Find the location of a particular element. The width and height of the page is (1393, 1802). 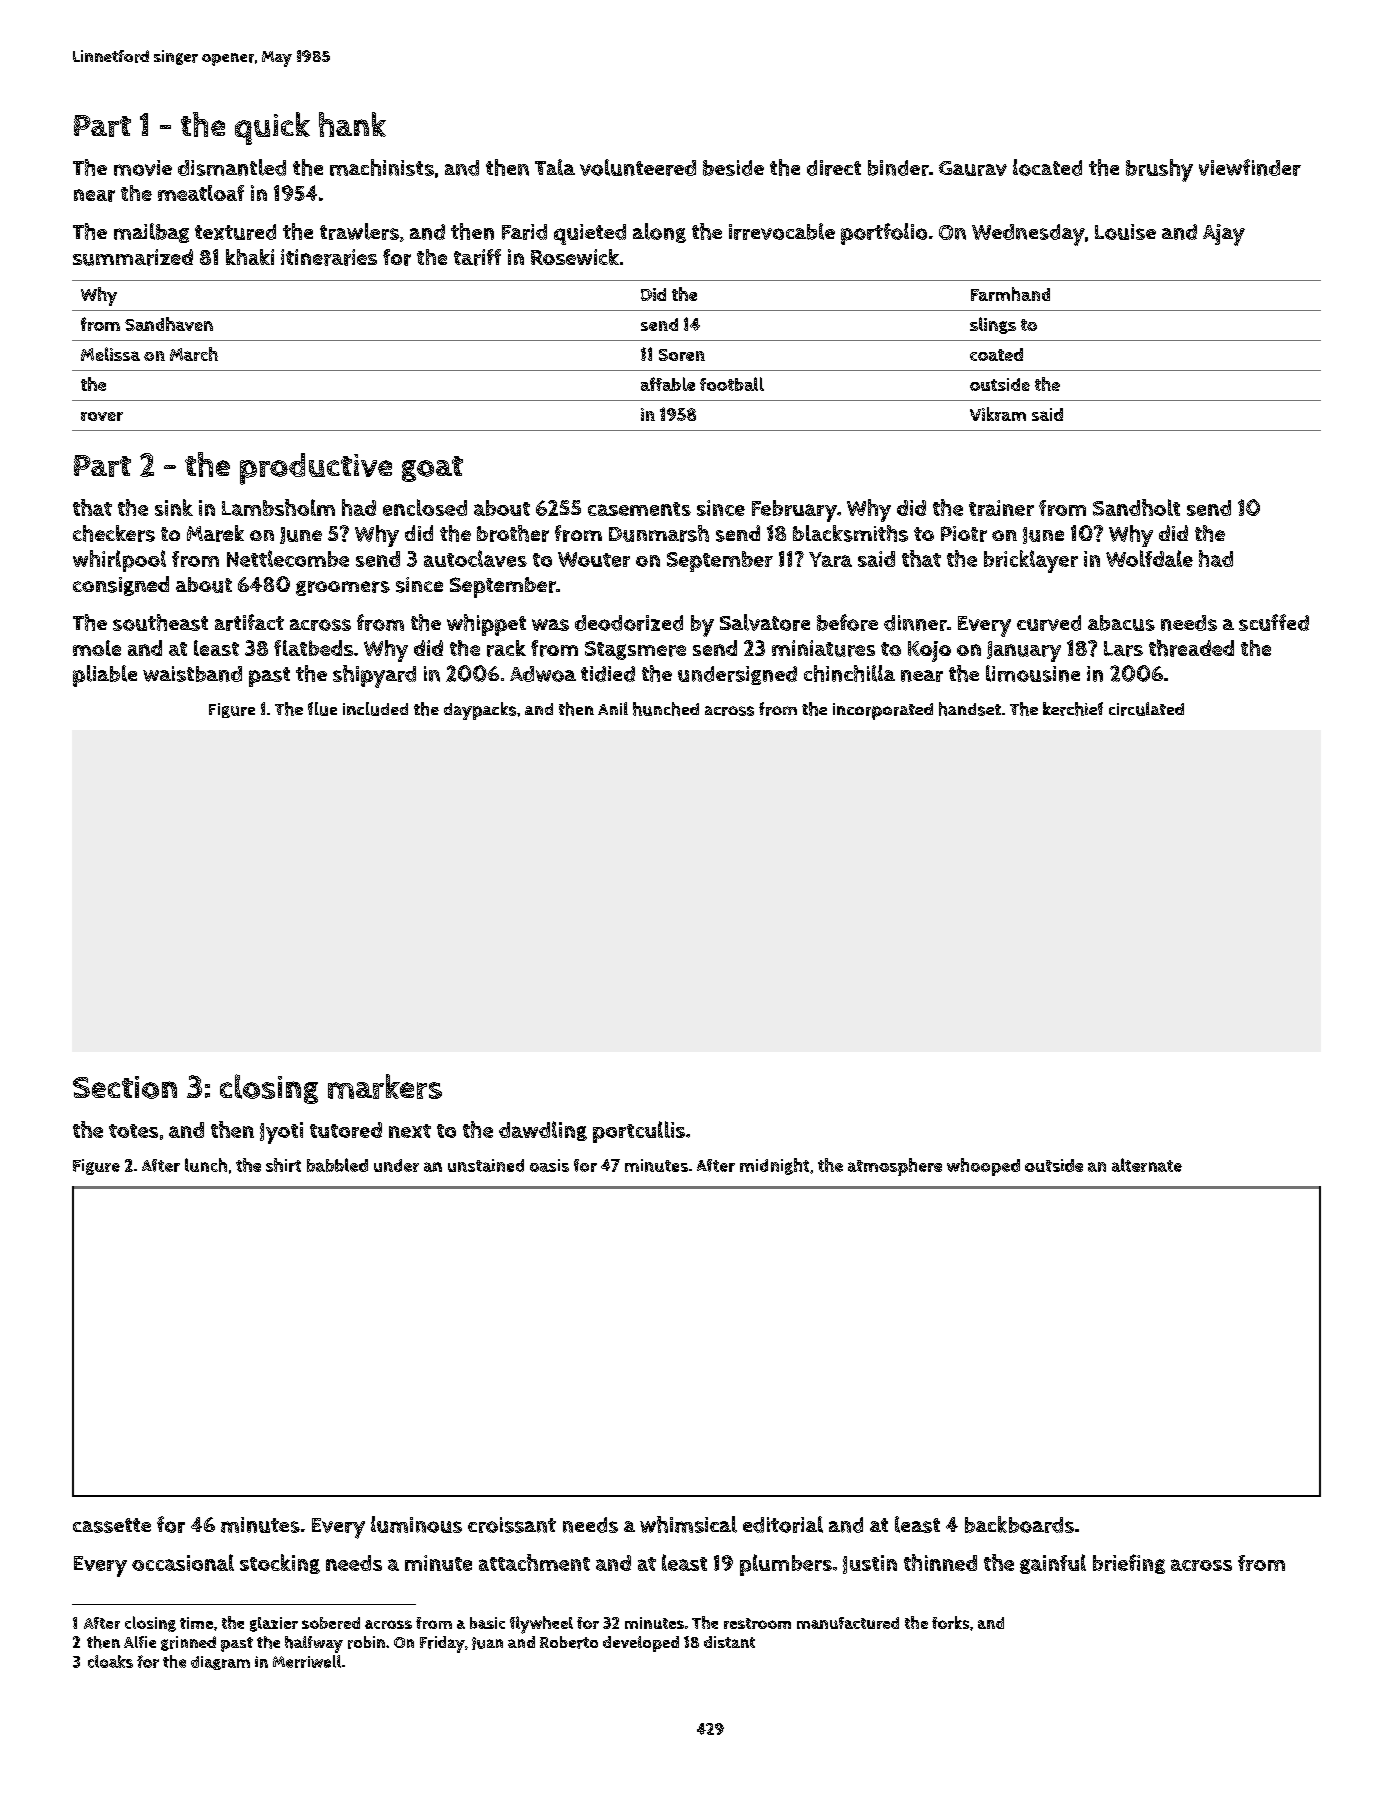

lunch is located at coordinates (206, 1165).
